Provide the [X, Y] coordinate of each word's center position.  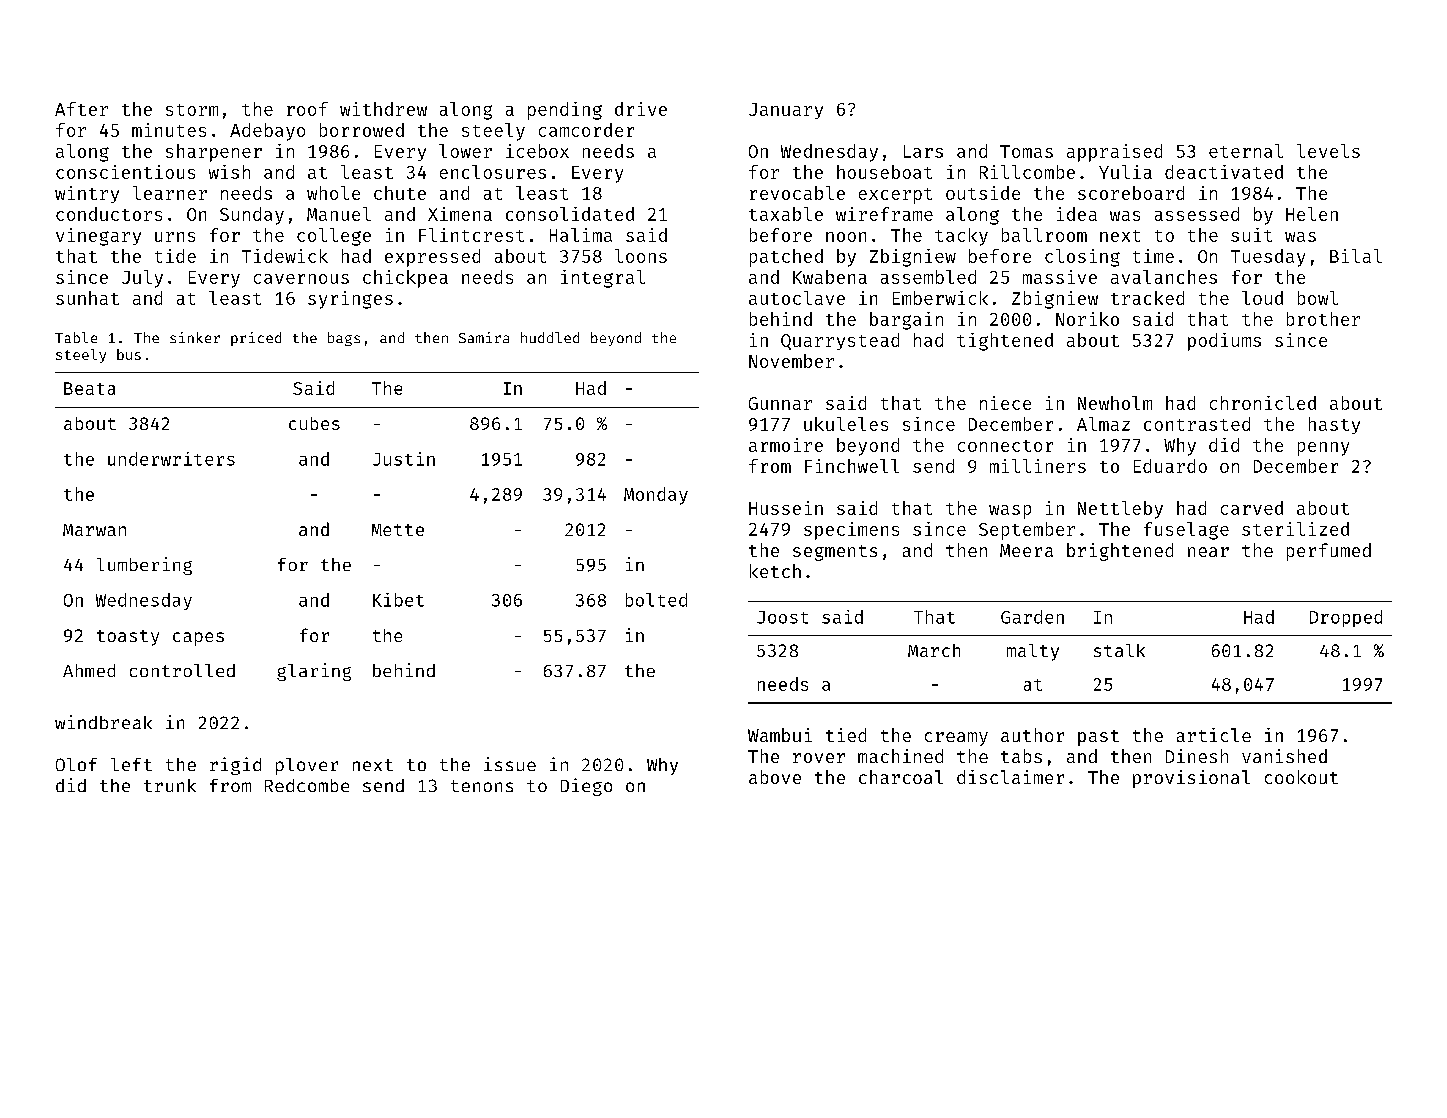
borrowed [362, 130]
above [775, 777]
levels [1328, 151]
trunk [170, 785]
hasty [1334, 425]
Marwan [94, 530]
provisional [1191, 779]
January [786, 111]
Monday [656, 496]
